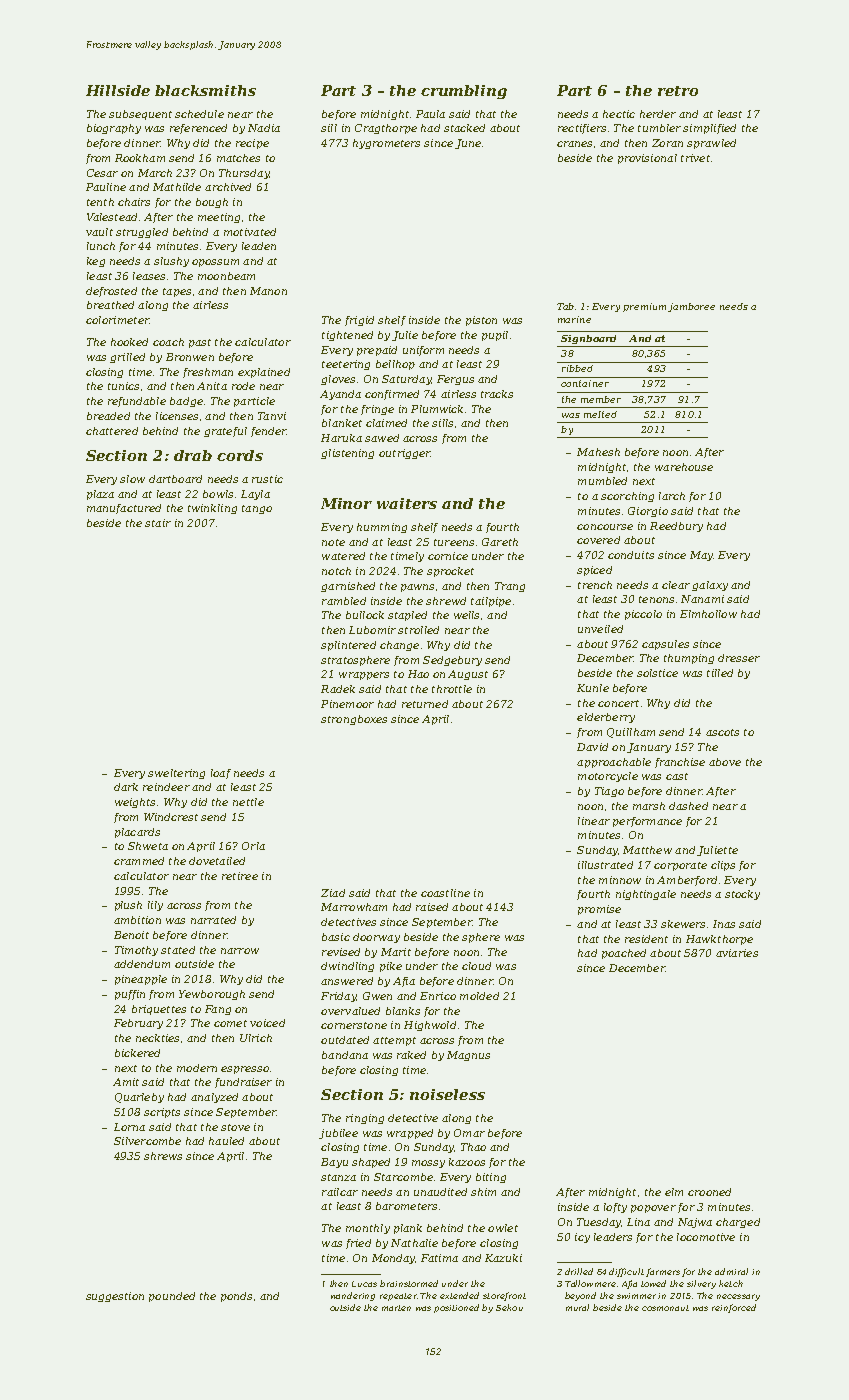  I want to click on stair, so click(158, 523).
